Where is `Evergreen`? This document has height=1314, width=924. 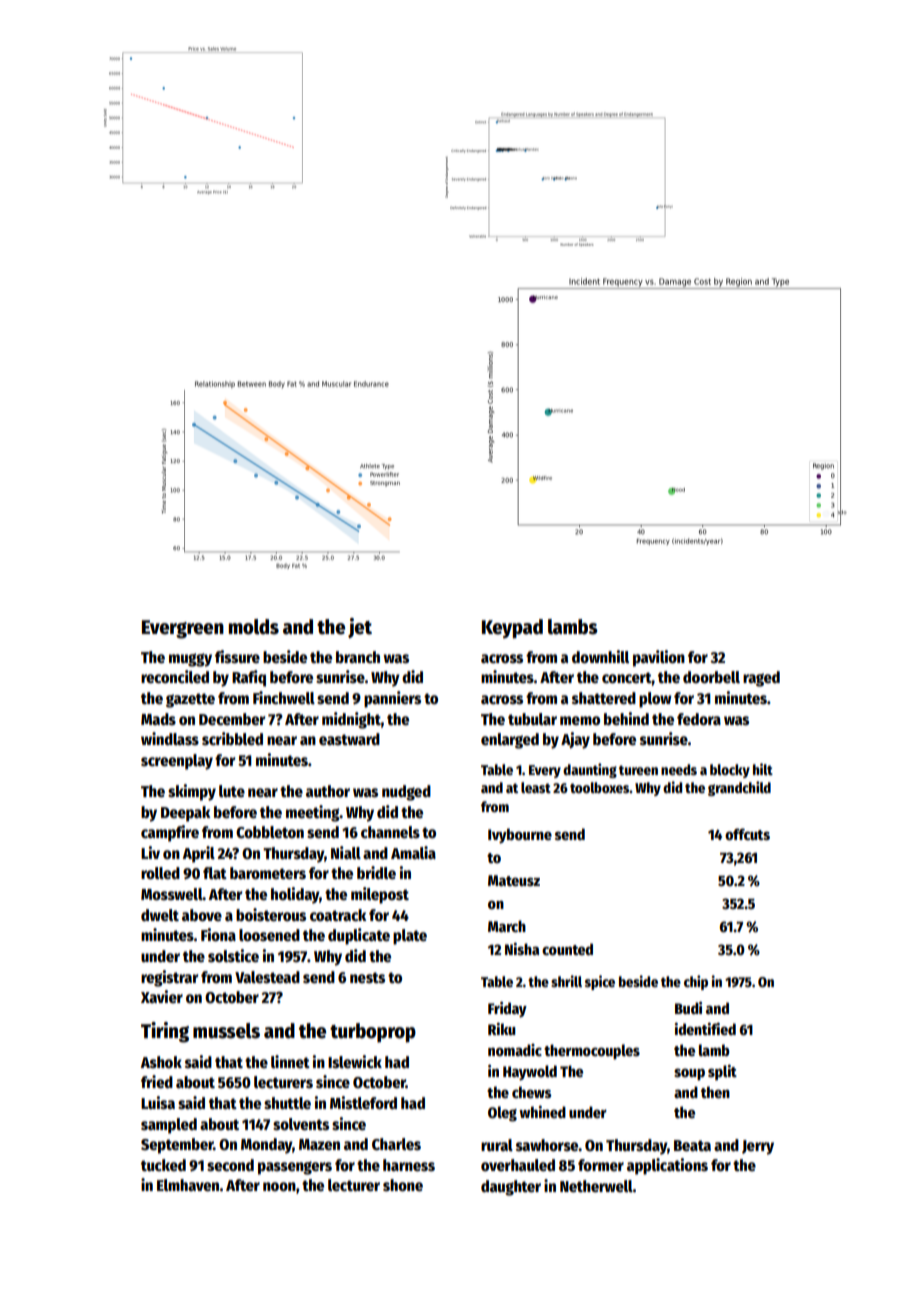 Evergreen is located at coordinates (183, 629).
